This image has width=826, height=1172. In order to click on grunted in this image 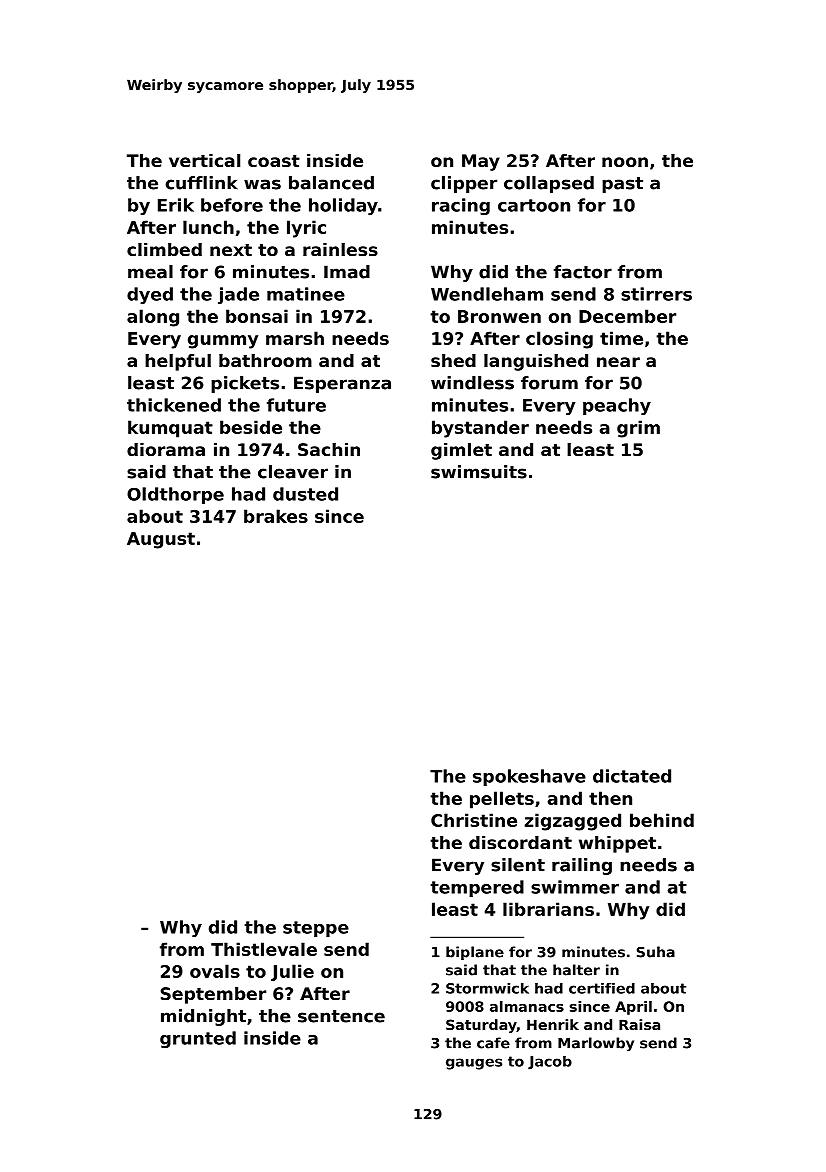, I will do `click(198, 1039)`.
